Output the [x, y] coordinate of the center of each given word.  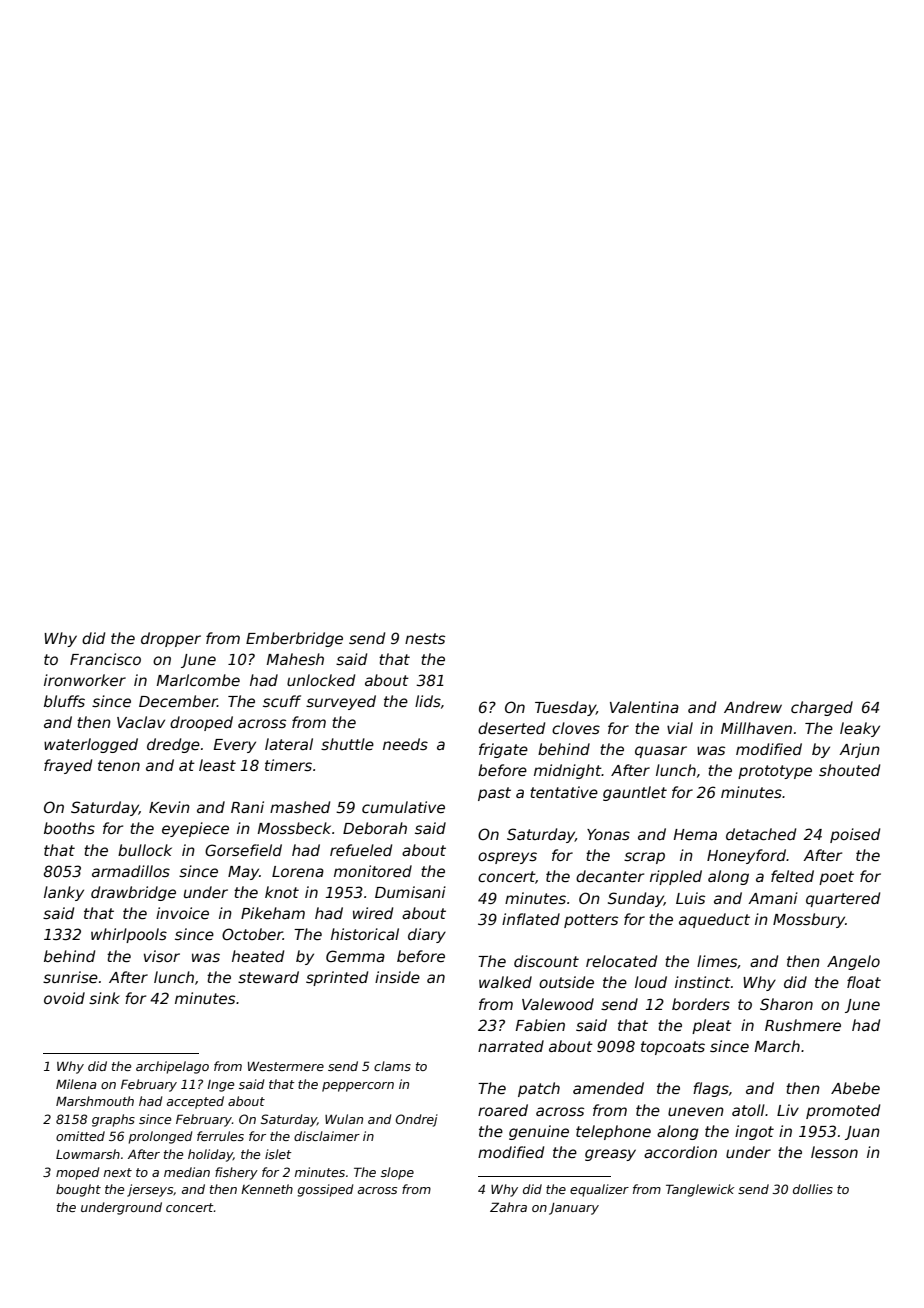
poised [855, 835]
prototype [775, 772]
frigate [503, 750]
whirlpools [129, 935]
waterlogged [91, 745]
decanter [610, 876]
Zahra [508, 1207]
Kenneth [267, 1189]
